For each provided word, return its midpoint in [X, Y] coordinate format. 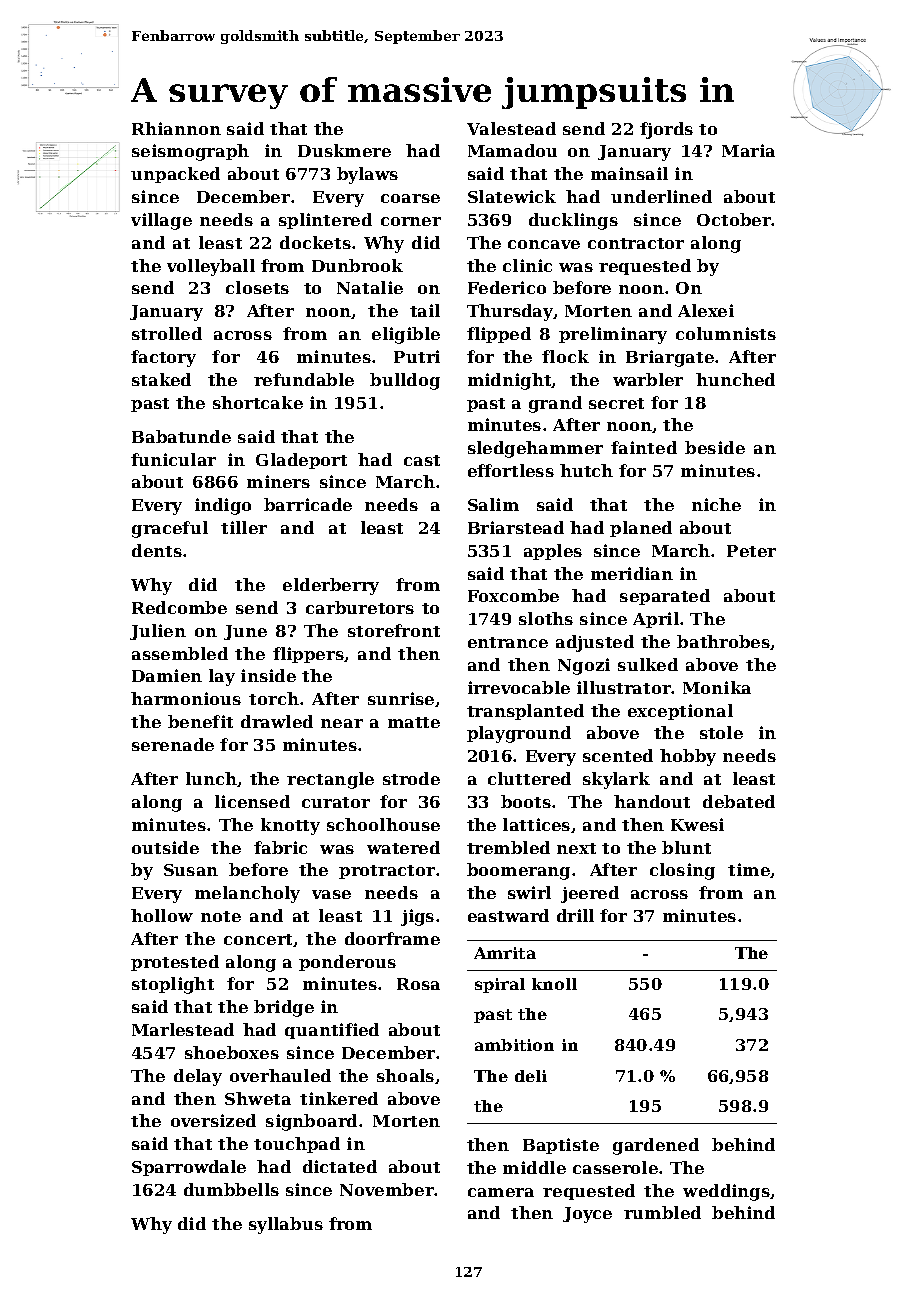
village [161, 221]
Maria [748, 150]
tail [425, 310]
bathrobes [724, 642]
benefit [200, 721]
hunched [735, 379]
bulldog [405, 381]
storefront [394, 630]
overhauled [280, 1075]
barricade [308, 504]
